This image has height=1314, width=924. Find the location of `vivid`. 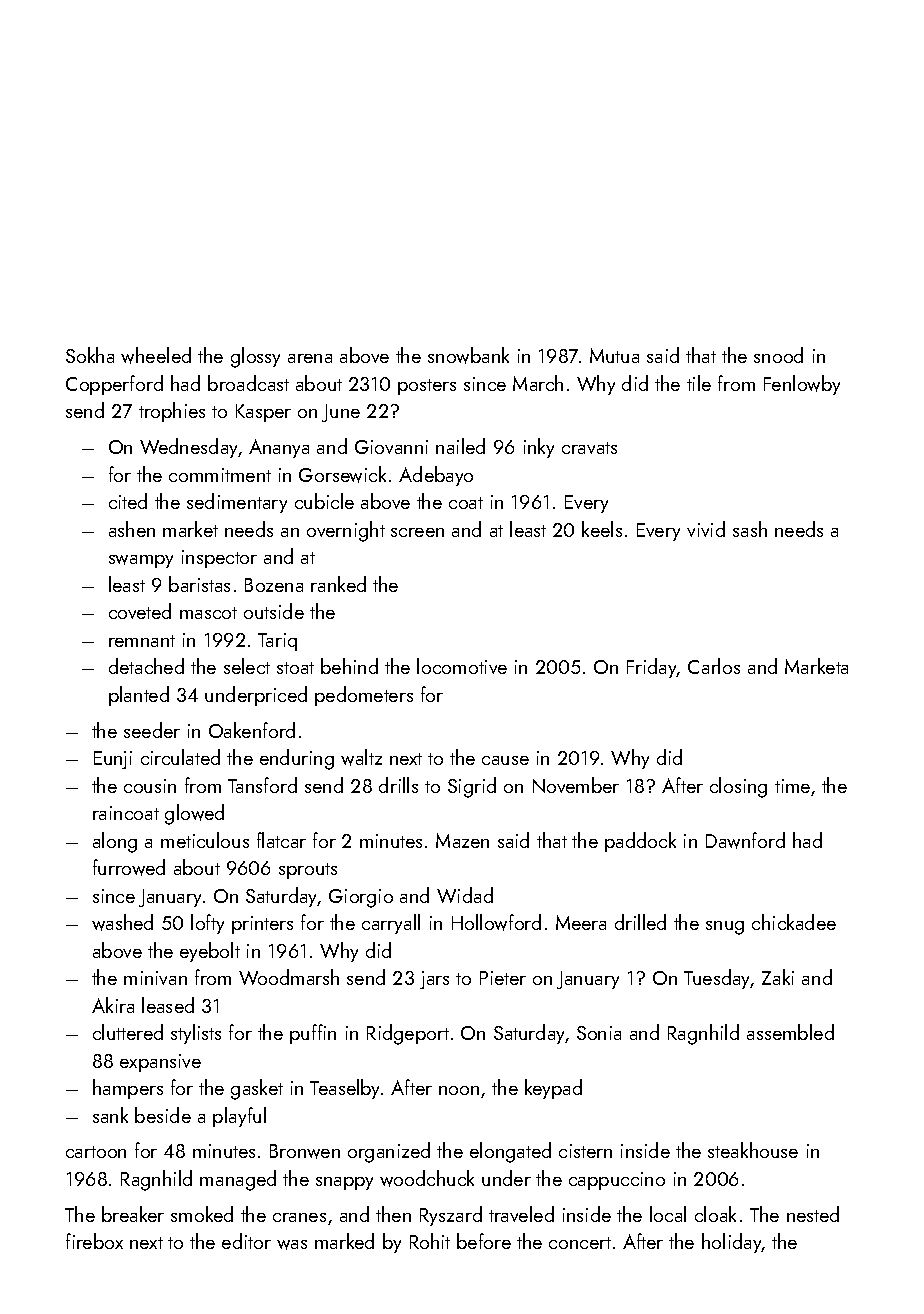

vivid is located at coordinates (706, 529).
